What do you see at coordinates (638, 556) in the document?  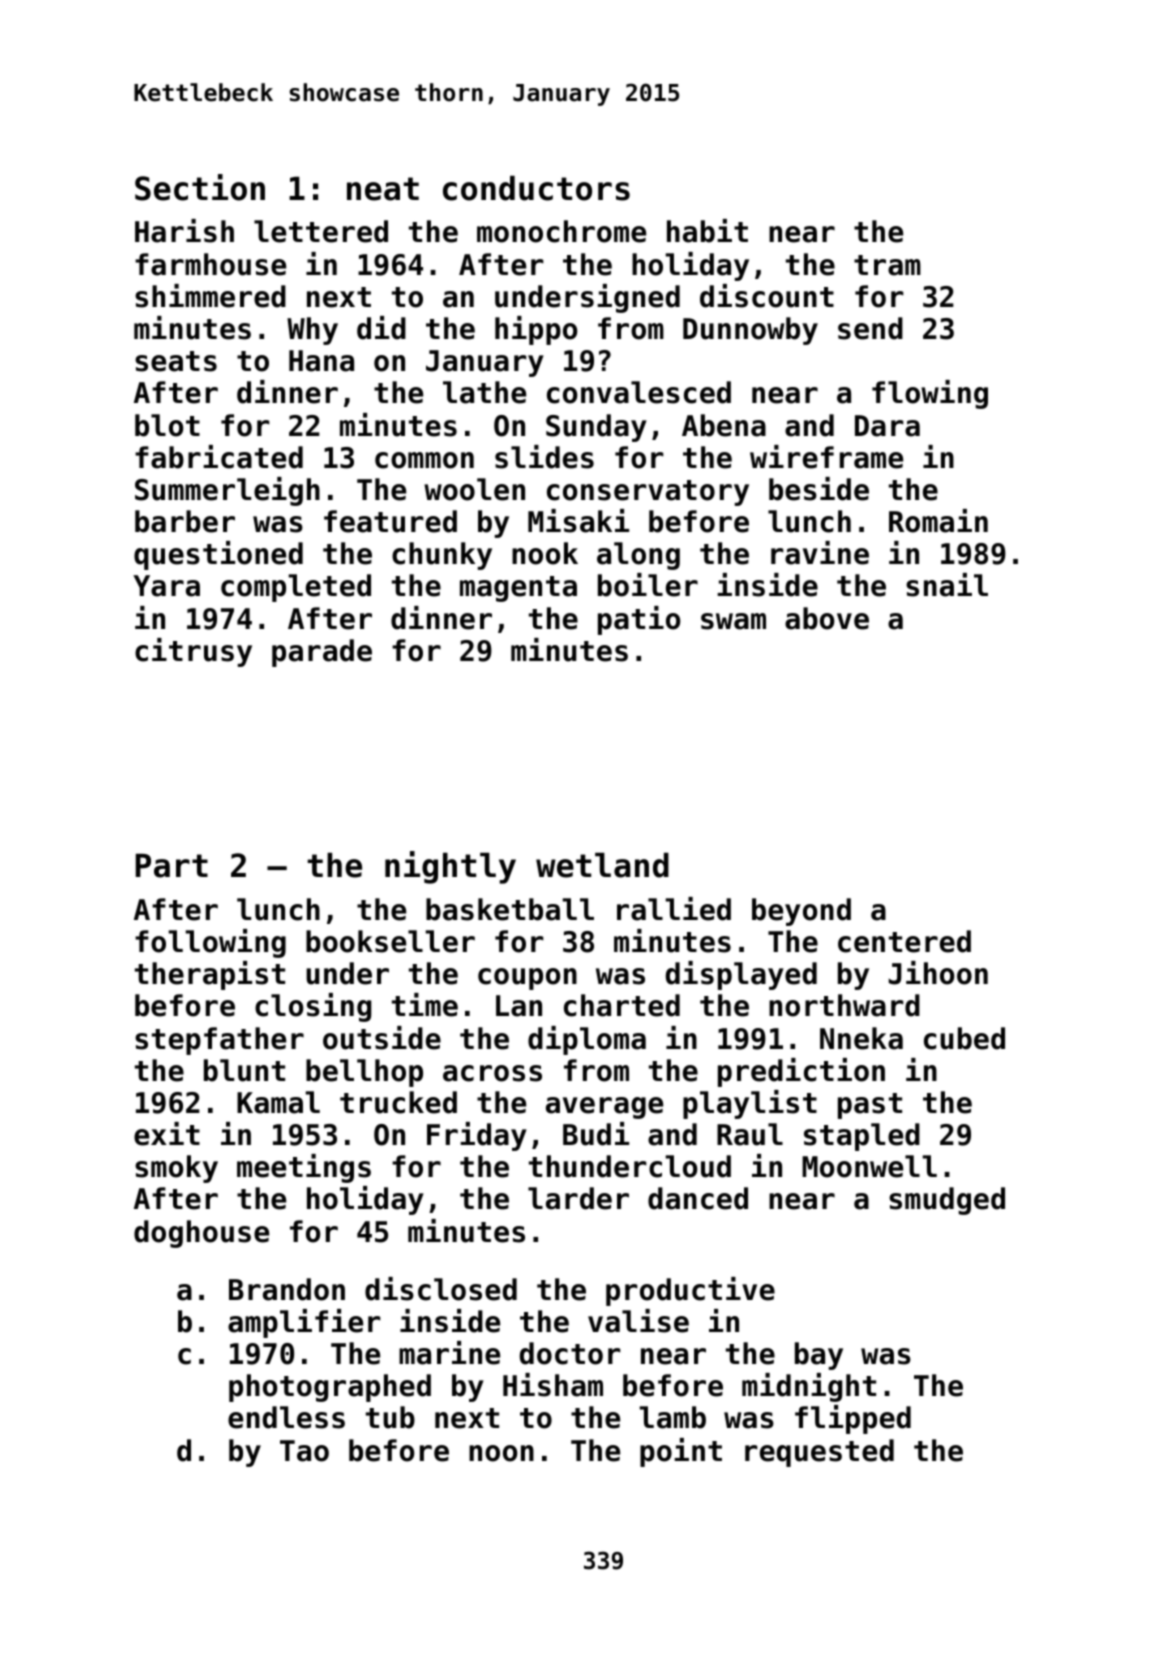 I see `along` at bounding box center [638, 556].
